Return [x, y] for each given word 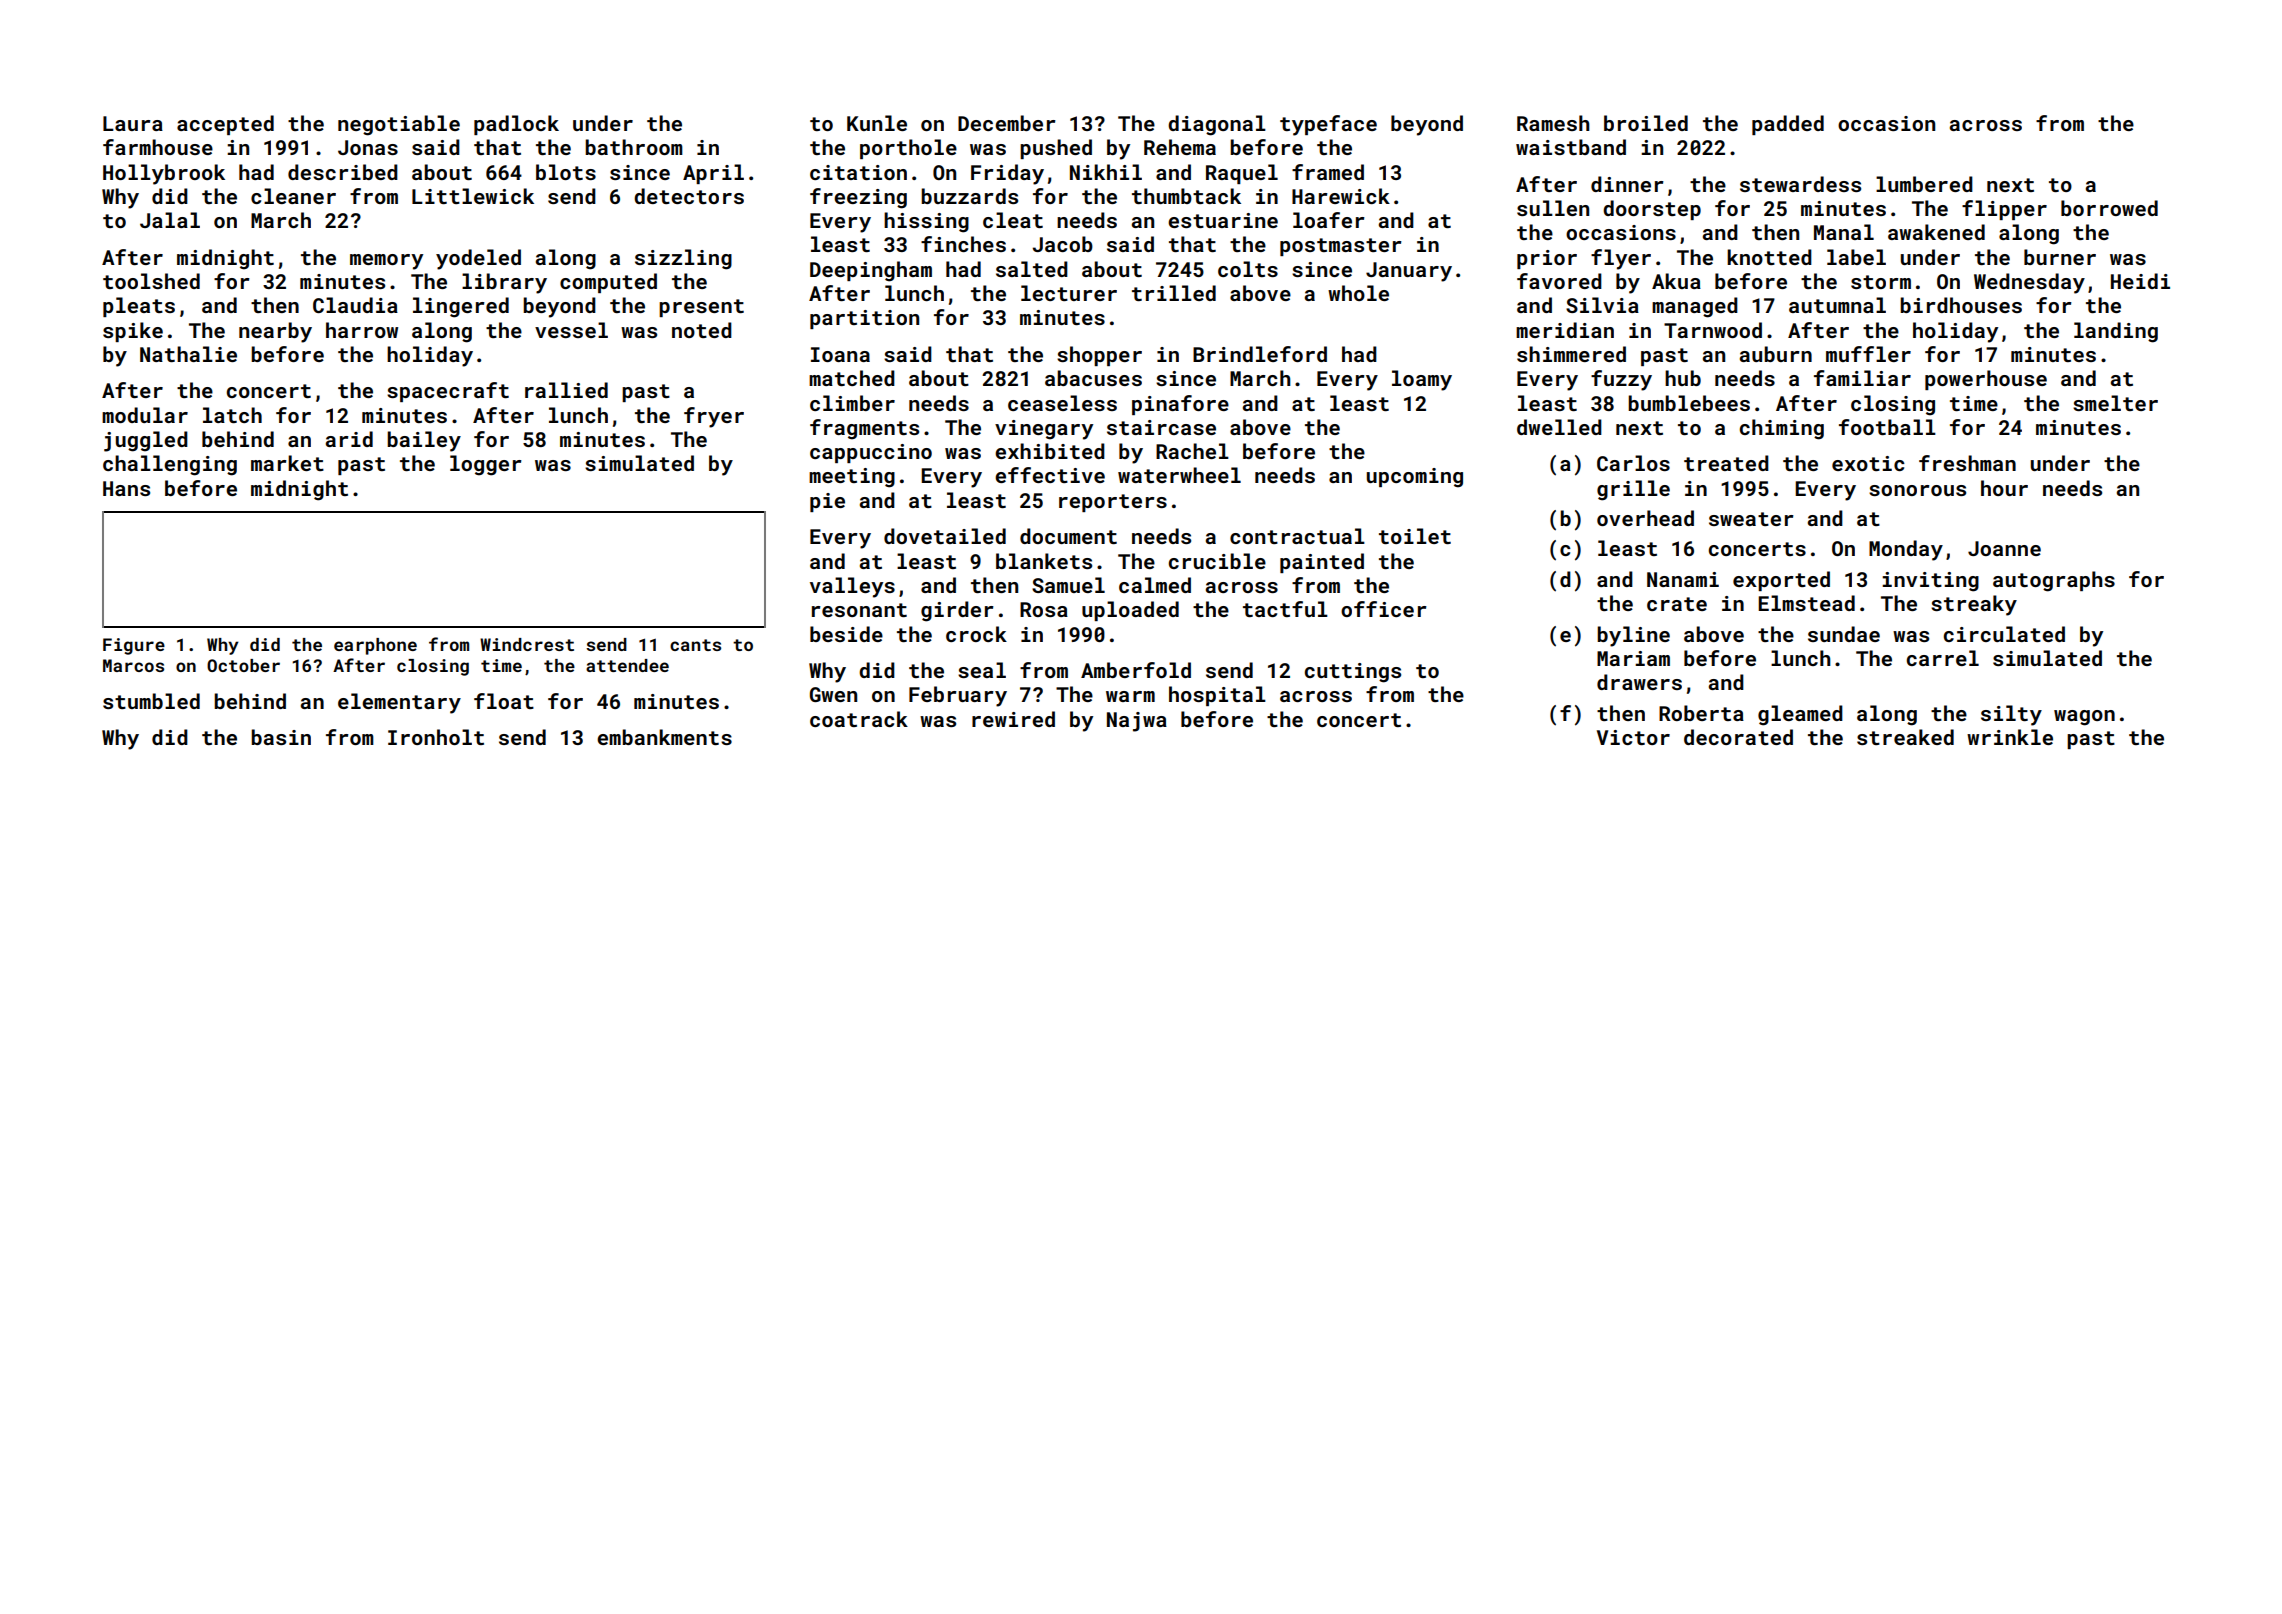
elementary [399, 703]
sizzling [683, 259]
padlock [516, 125]
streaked [1905, 737]
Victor [1633, 737]
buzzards [969, 196]
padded [1788, 125]
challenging [170, 465]
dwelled [1559, 427]
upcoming [1415, 478]
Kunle [877, 123]
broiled [1646, 123]
